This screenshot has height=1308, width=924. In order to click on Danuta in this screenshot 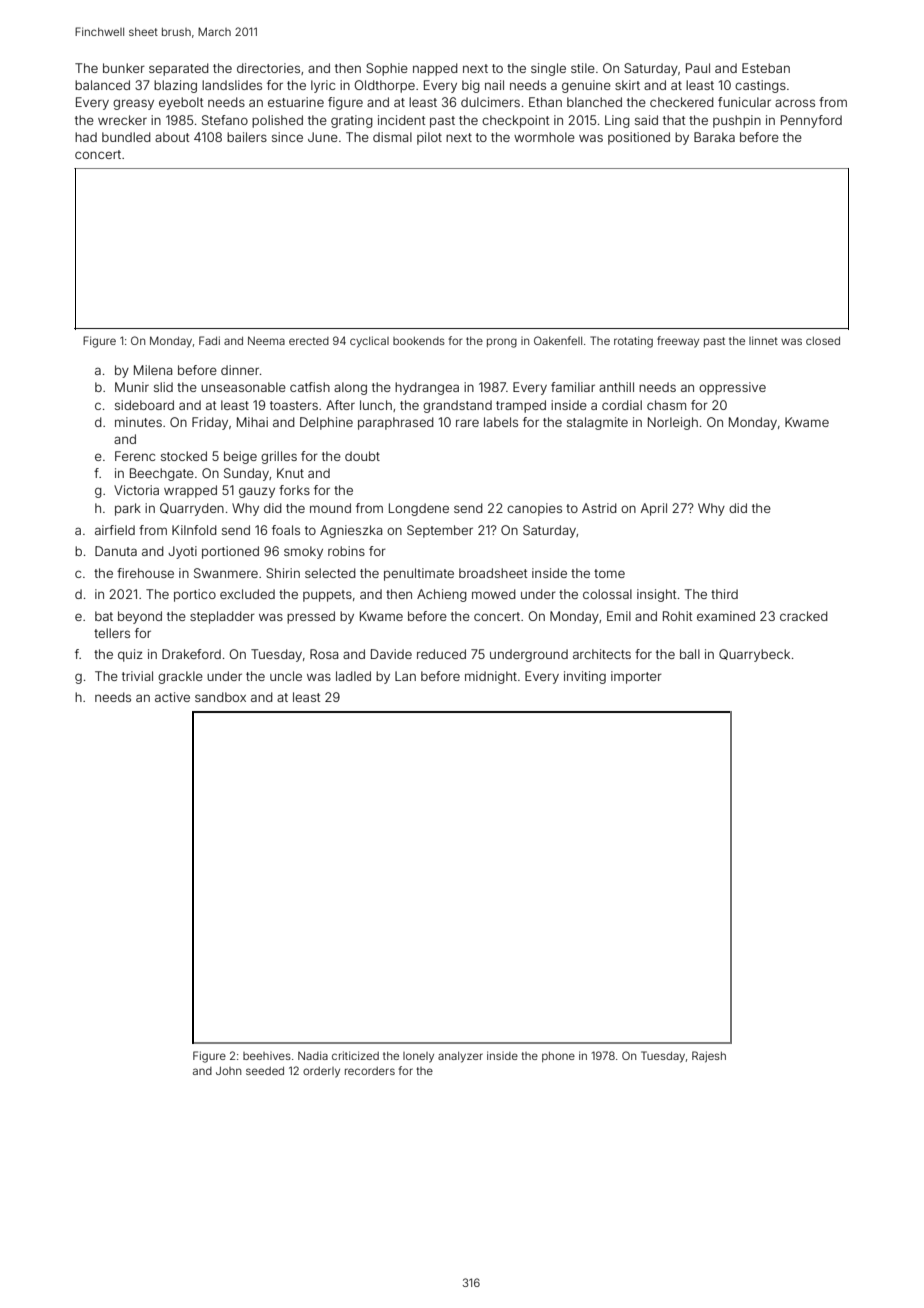, I will do `click(116, 551)`.
